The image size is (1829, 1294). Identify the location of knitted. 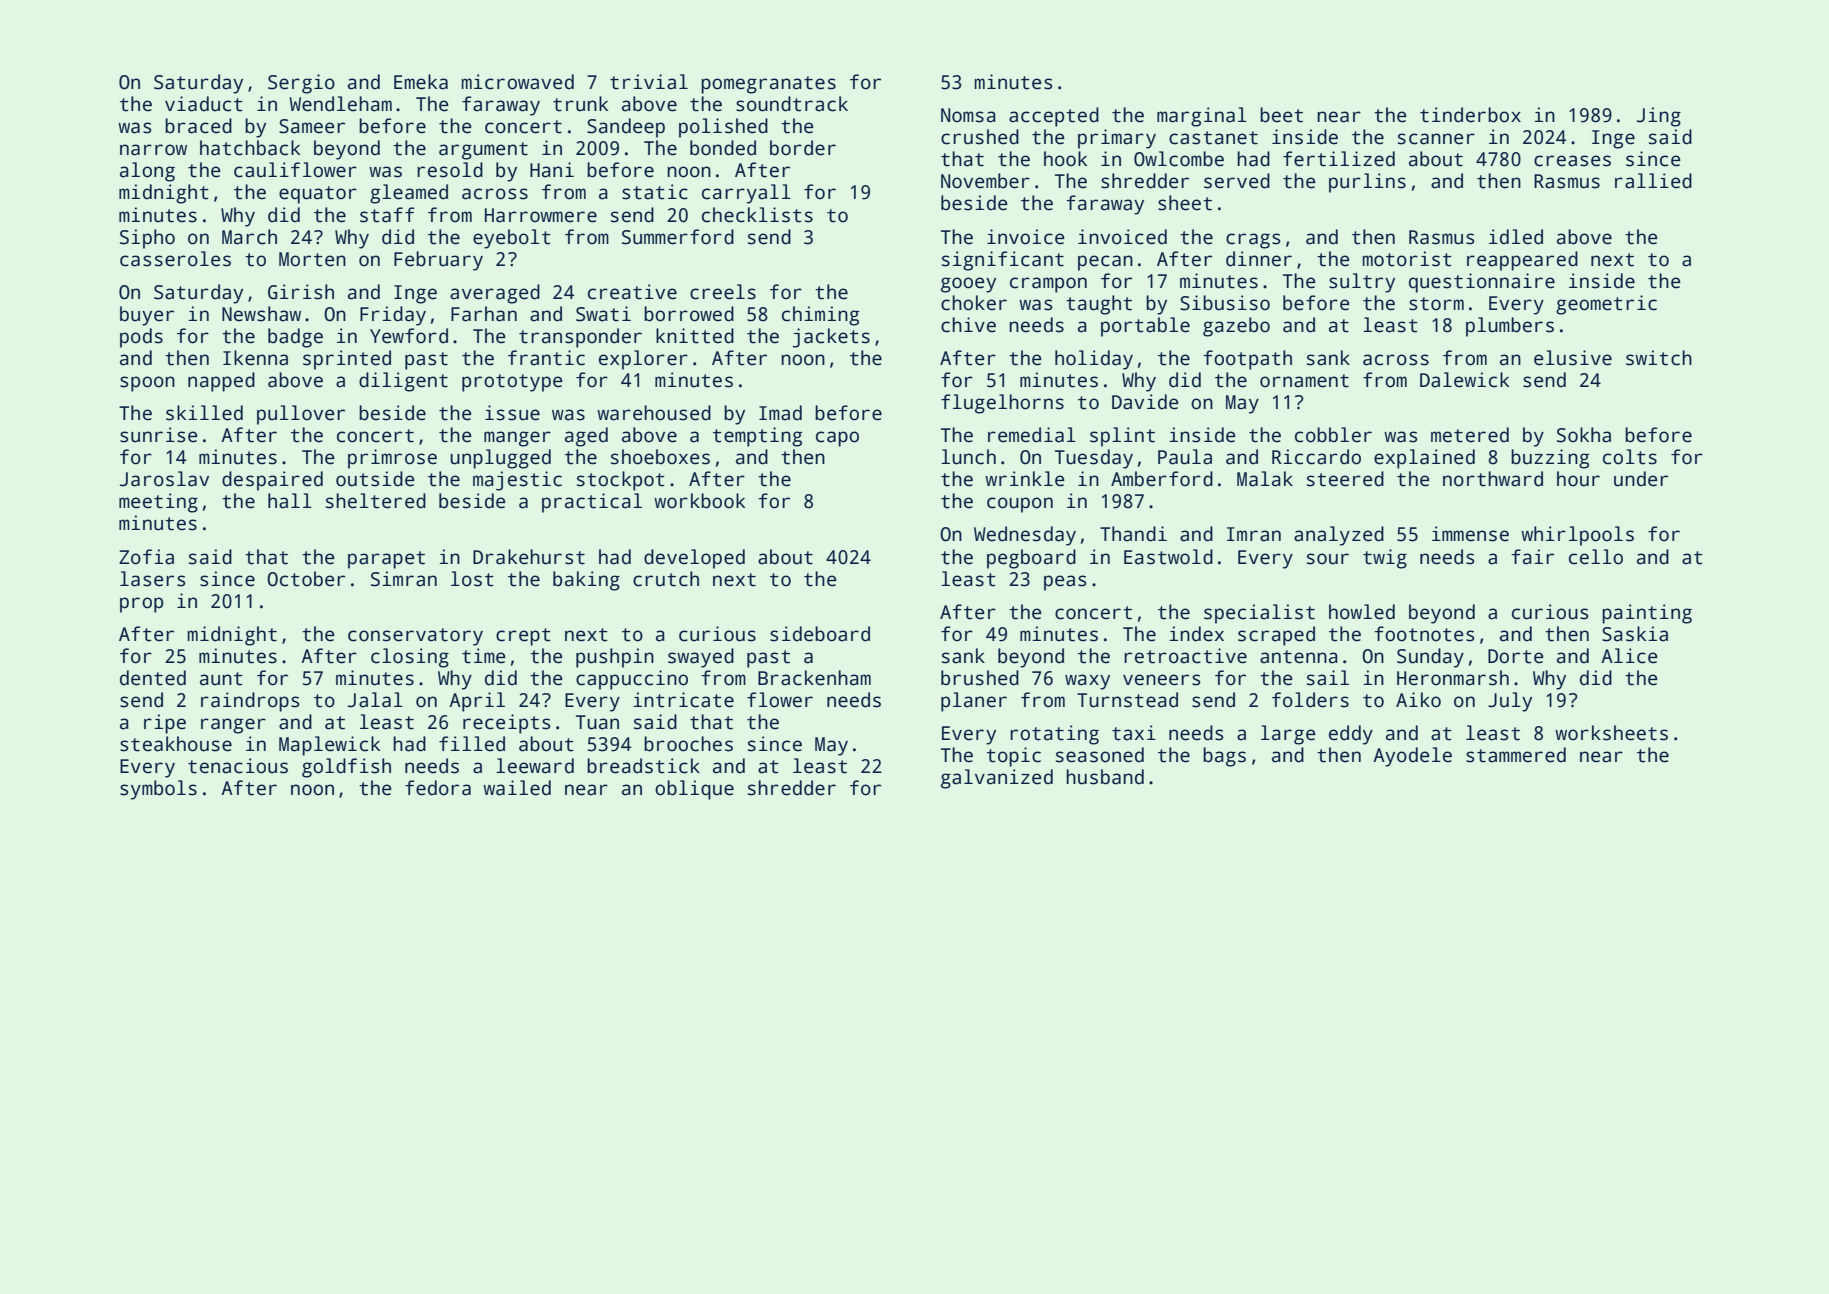
(695, 336).
